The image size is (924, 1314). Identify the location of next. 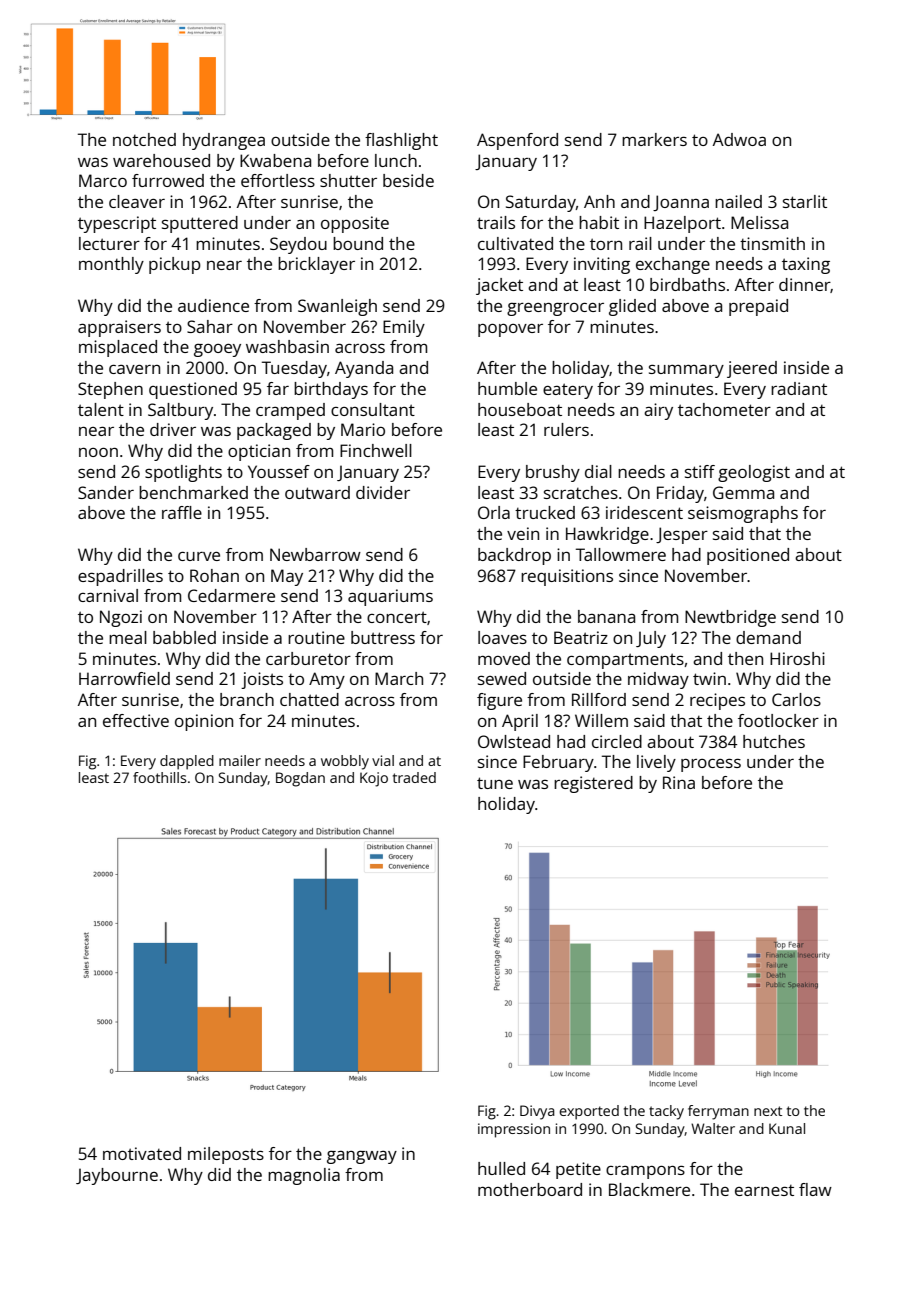
(768, 1111).
